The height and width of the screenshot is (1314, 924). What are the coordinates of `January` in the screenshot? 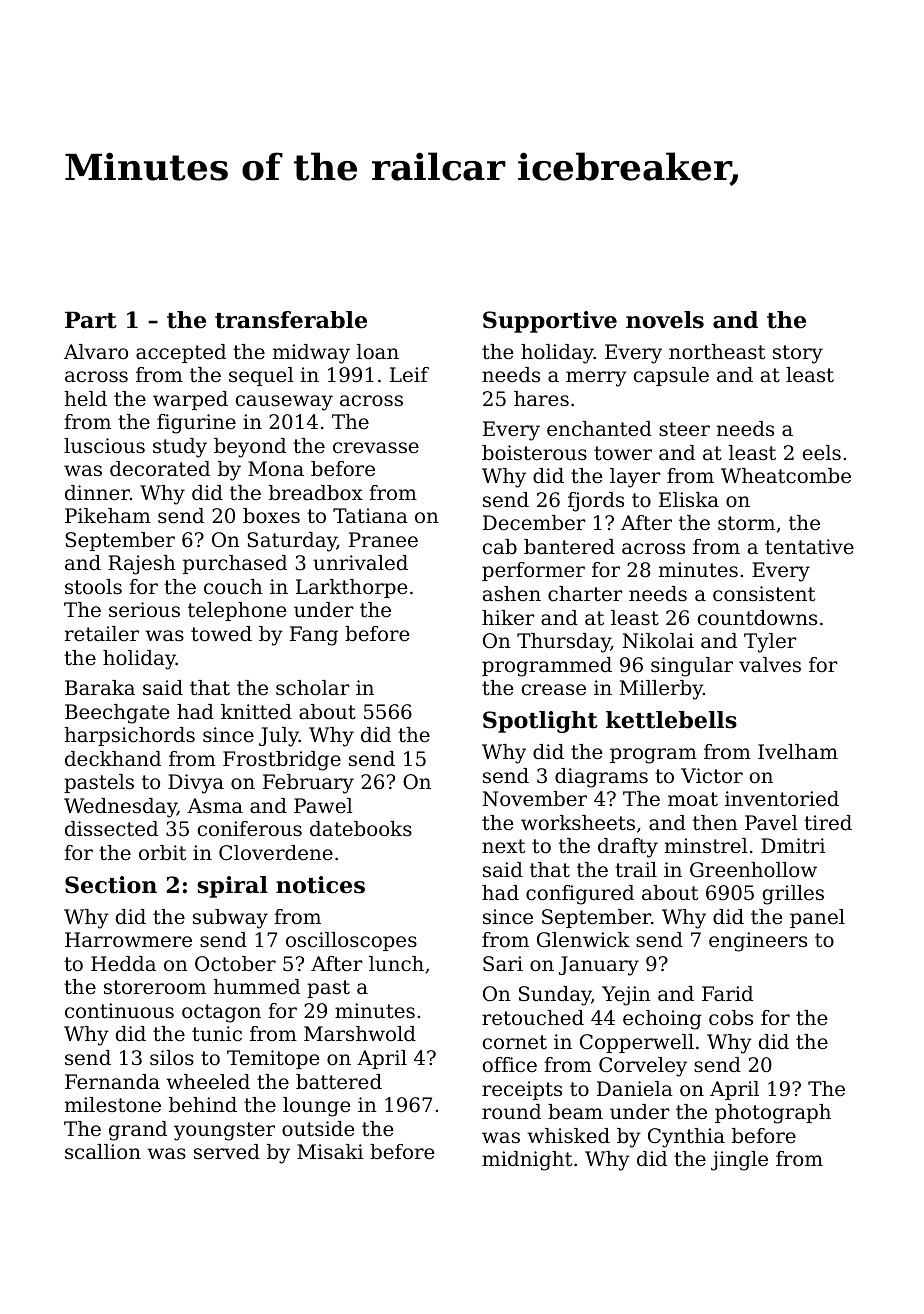 It's located at (599, 966).
